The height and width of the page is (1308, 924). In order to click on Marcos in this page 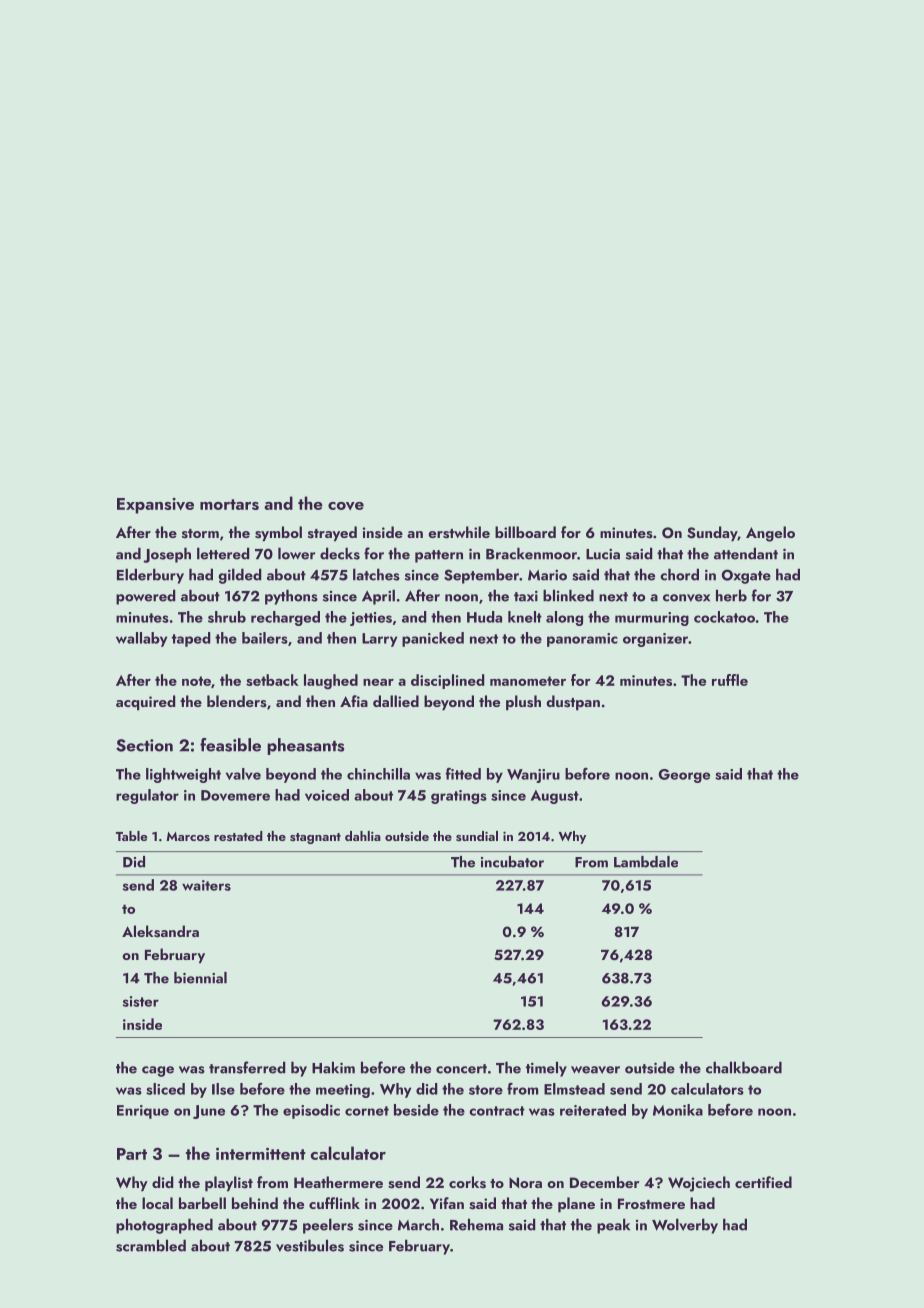, I will do `click(188, 836)`.
